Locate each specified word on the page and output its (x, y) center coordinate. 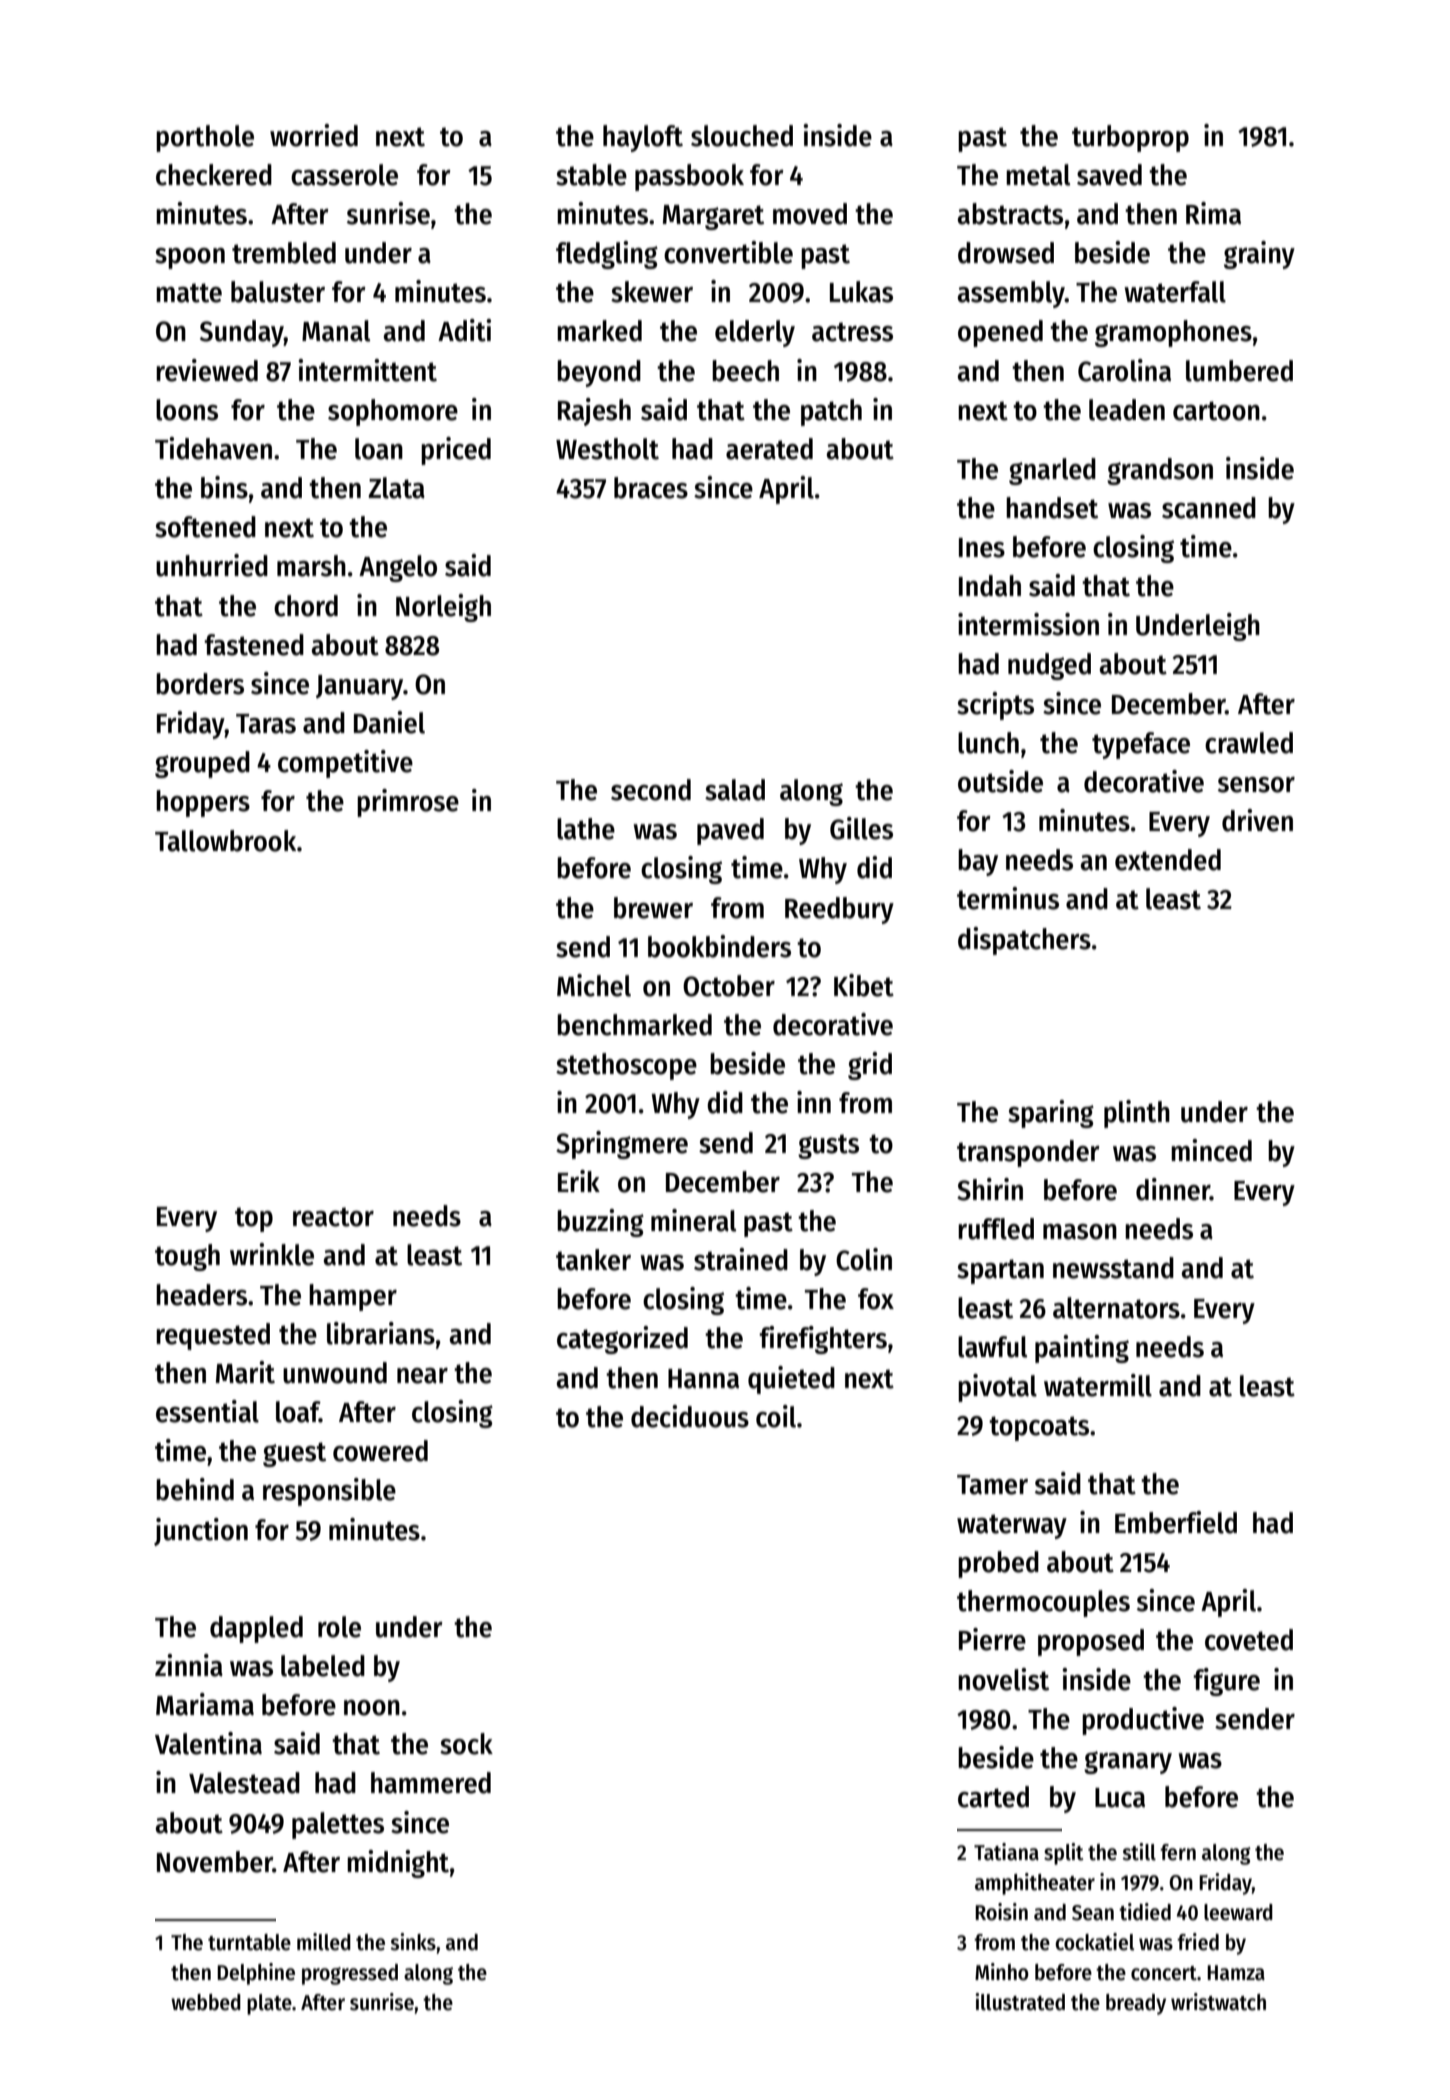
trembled (284, 253)
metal (1038, 175)
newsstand (1113, 1268)
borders (200, 684)
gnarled (1052, 471)
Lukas (861, 292)
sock (466, 1744)
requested (213, 1336)
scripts (995, 706)
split (1064, 1854)
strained (741, 1259)
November (215, 1862)
